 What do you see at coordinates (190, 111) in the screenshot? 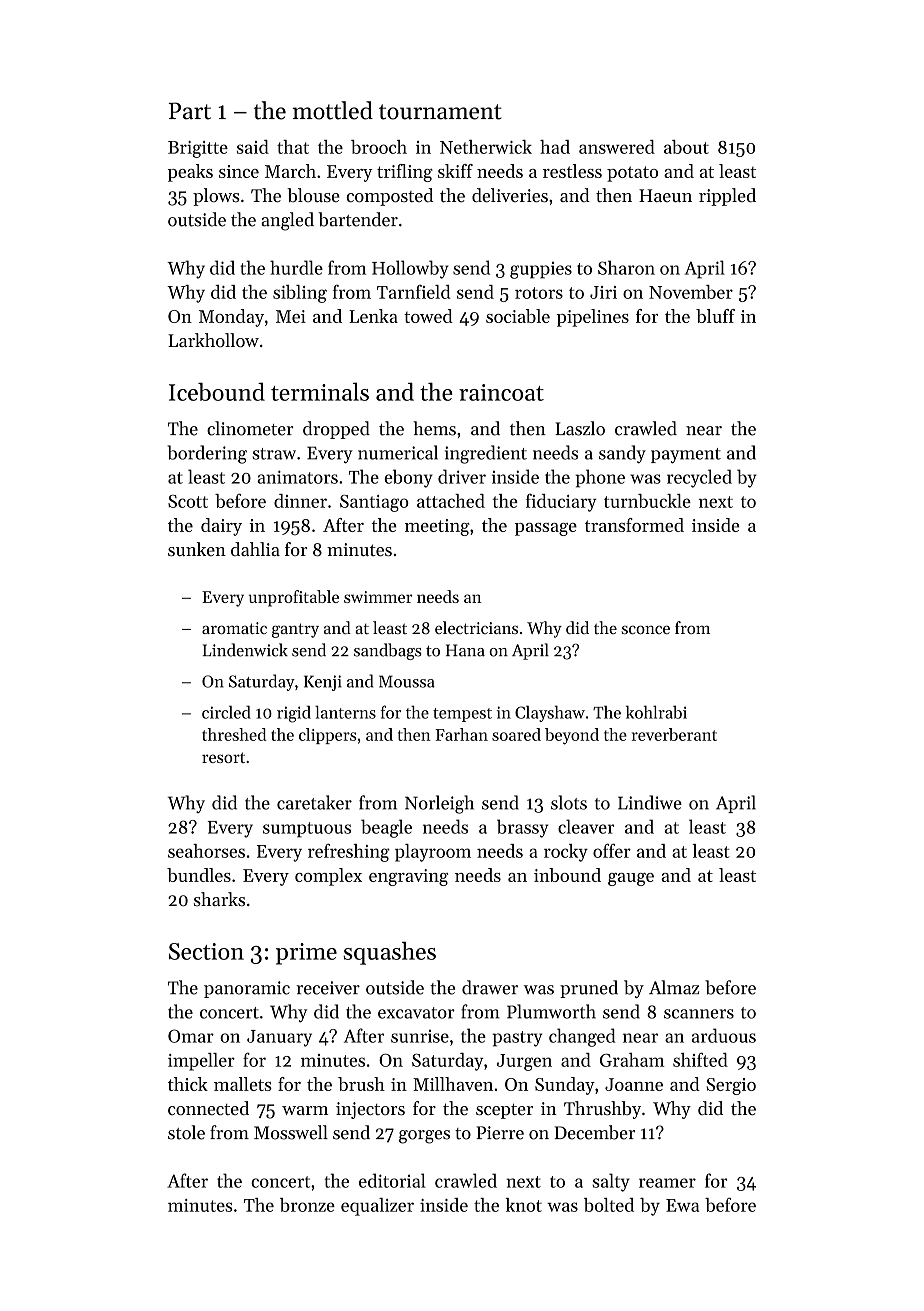
I see `Part` at bounding box center [190, 111].
